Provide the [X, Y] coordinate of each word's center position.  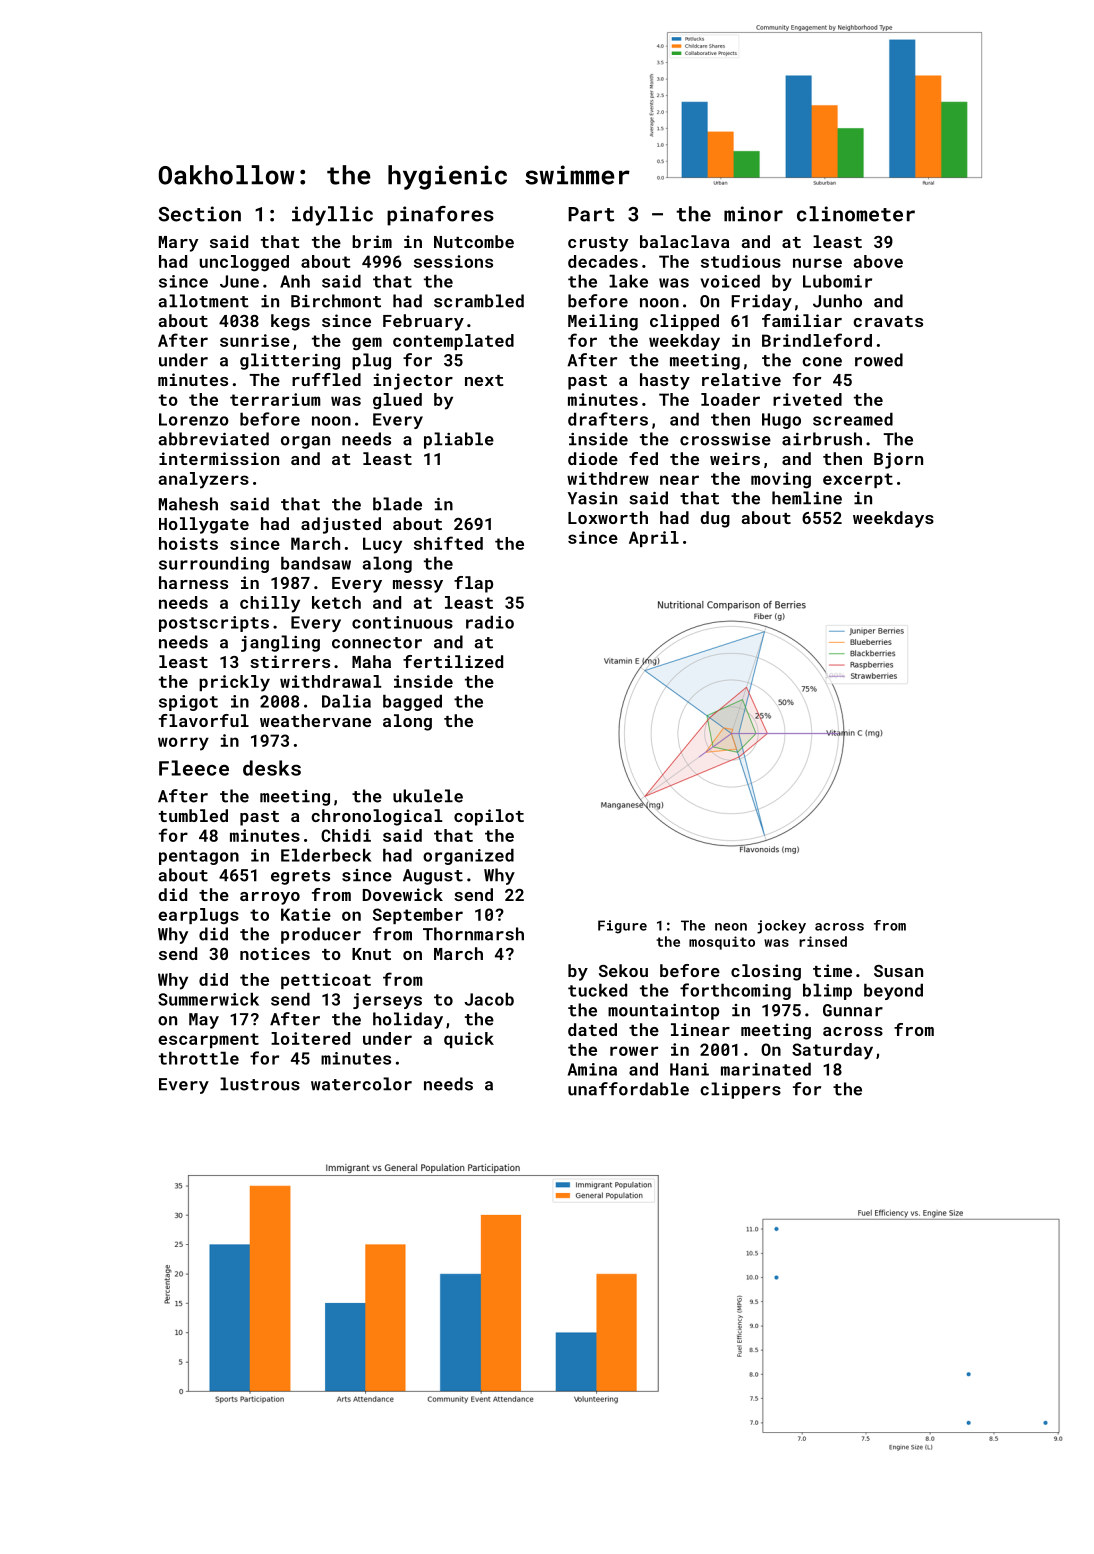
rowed [879, 360]
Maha [371, 661]
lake [628, 281]
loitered [310, 1038]
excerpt [858, 480]
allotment [203, 301]
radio [490, 622]
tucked [597, 990]
